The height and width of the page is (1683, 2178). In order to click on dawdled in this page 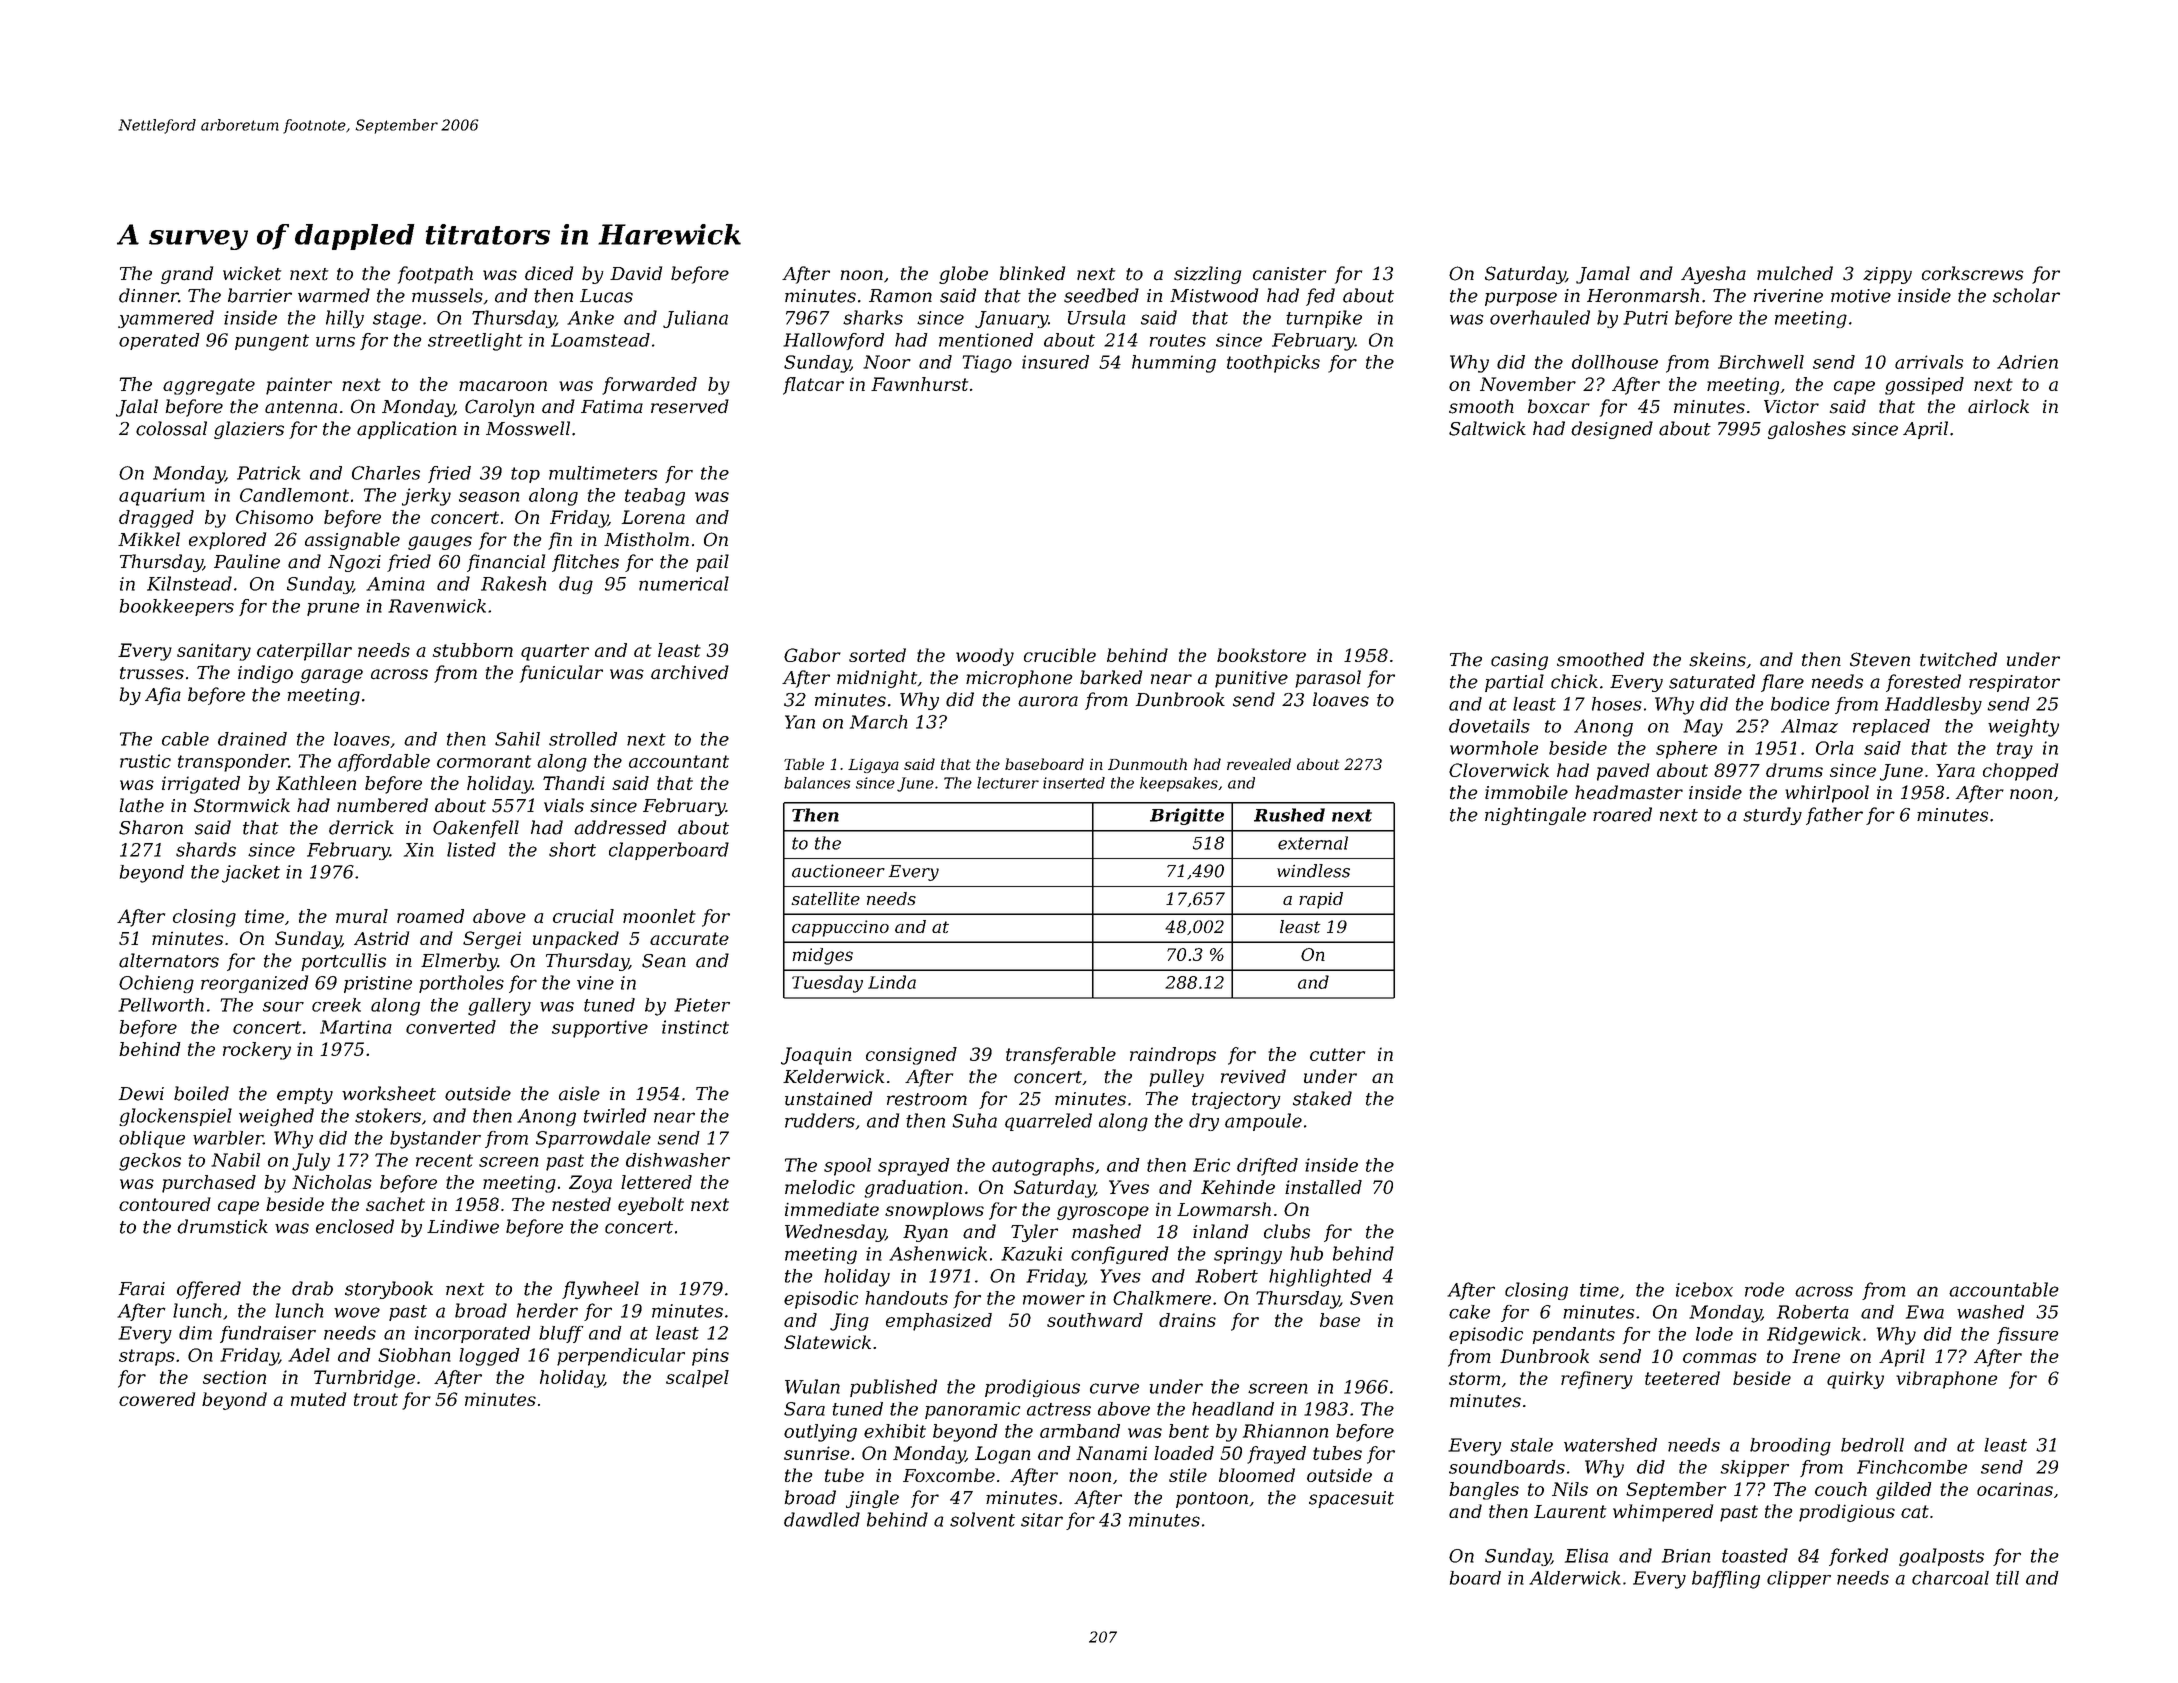, I will do `click(822, 1519)`.
